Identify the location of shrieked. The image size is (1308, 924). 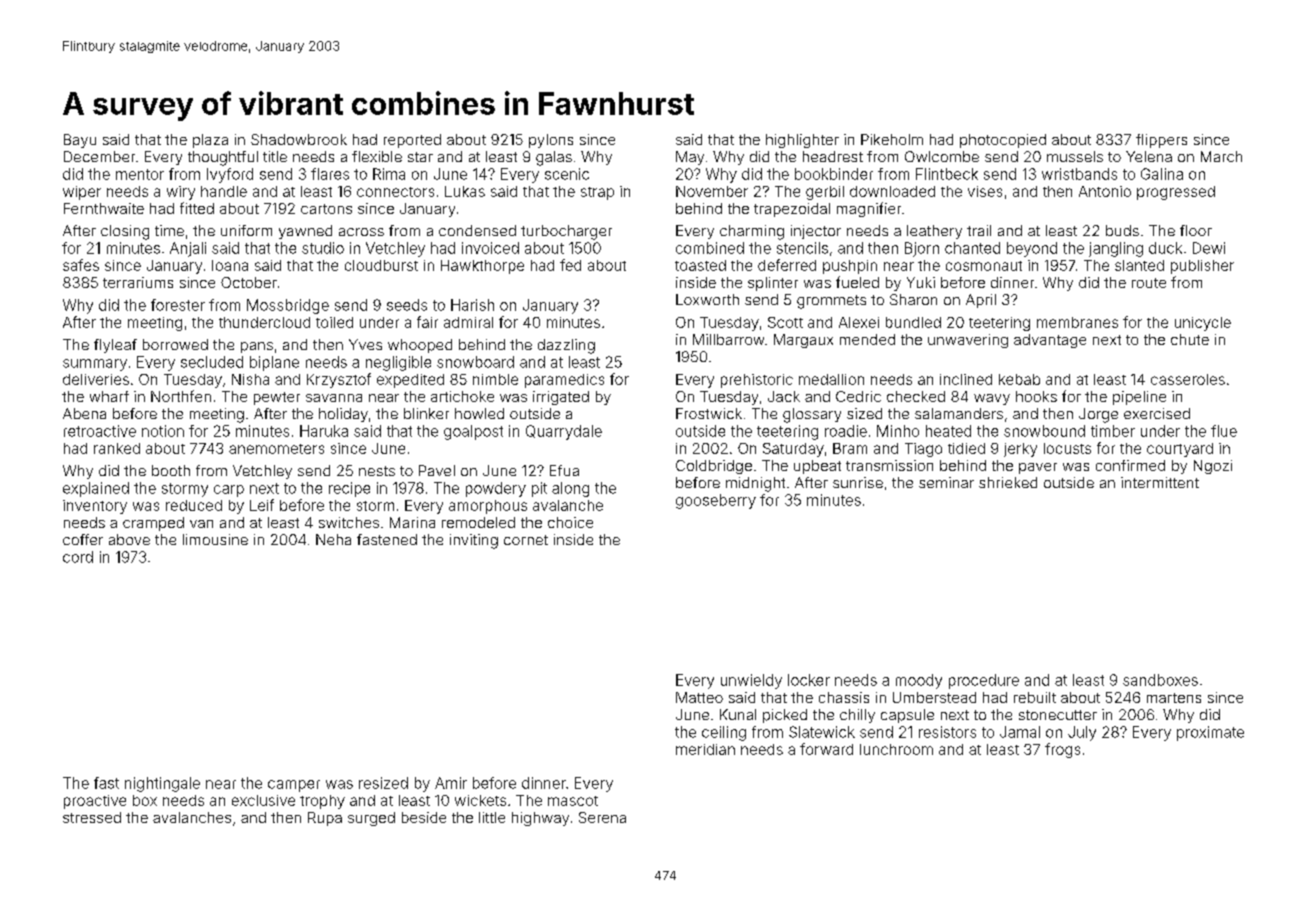
(1008, 482).
